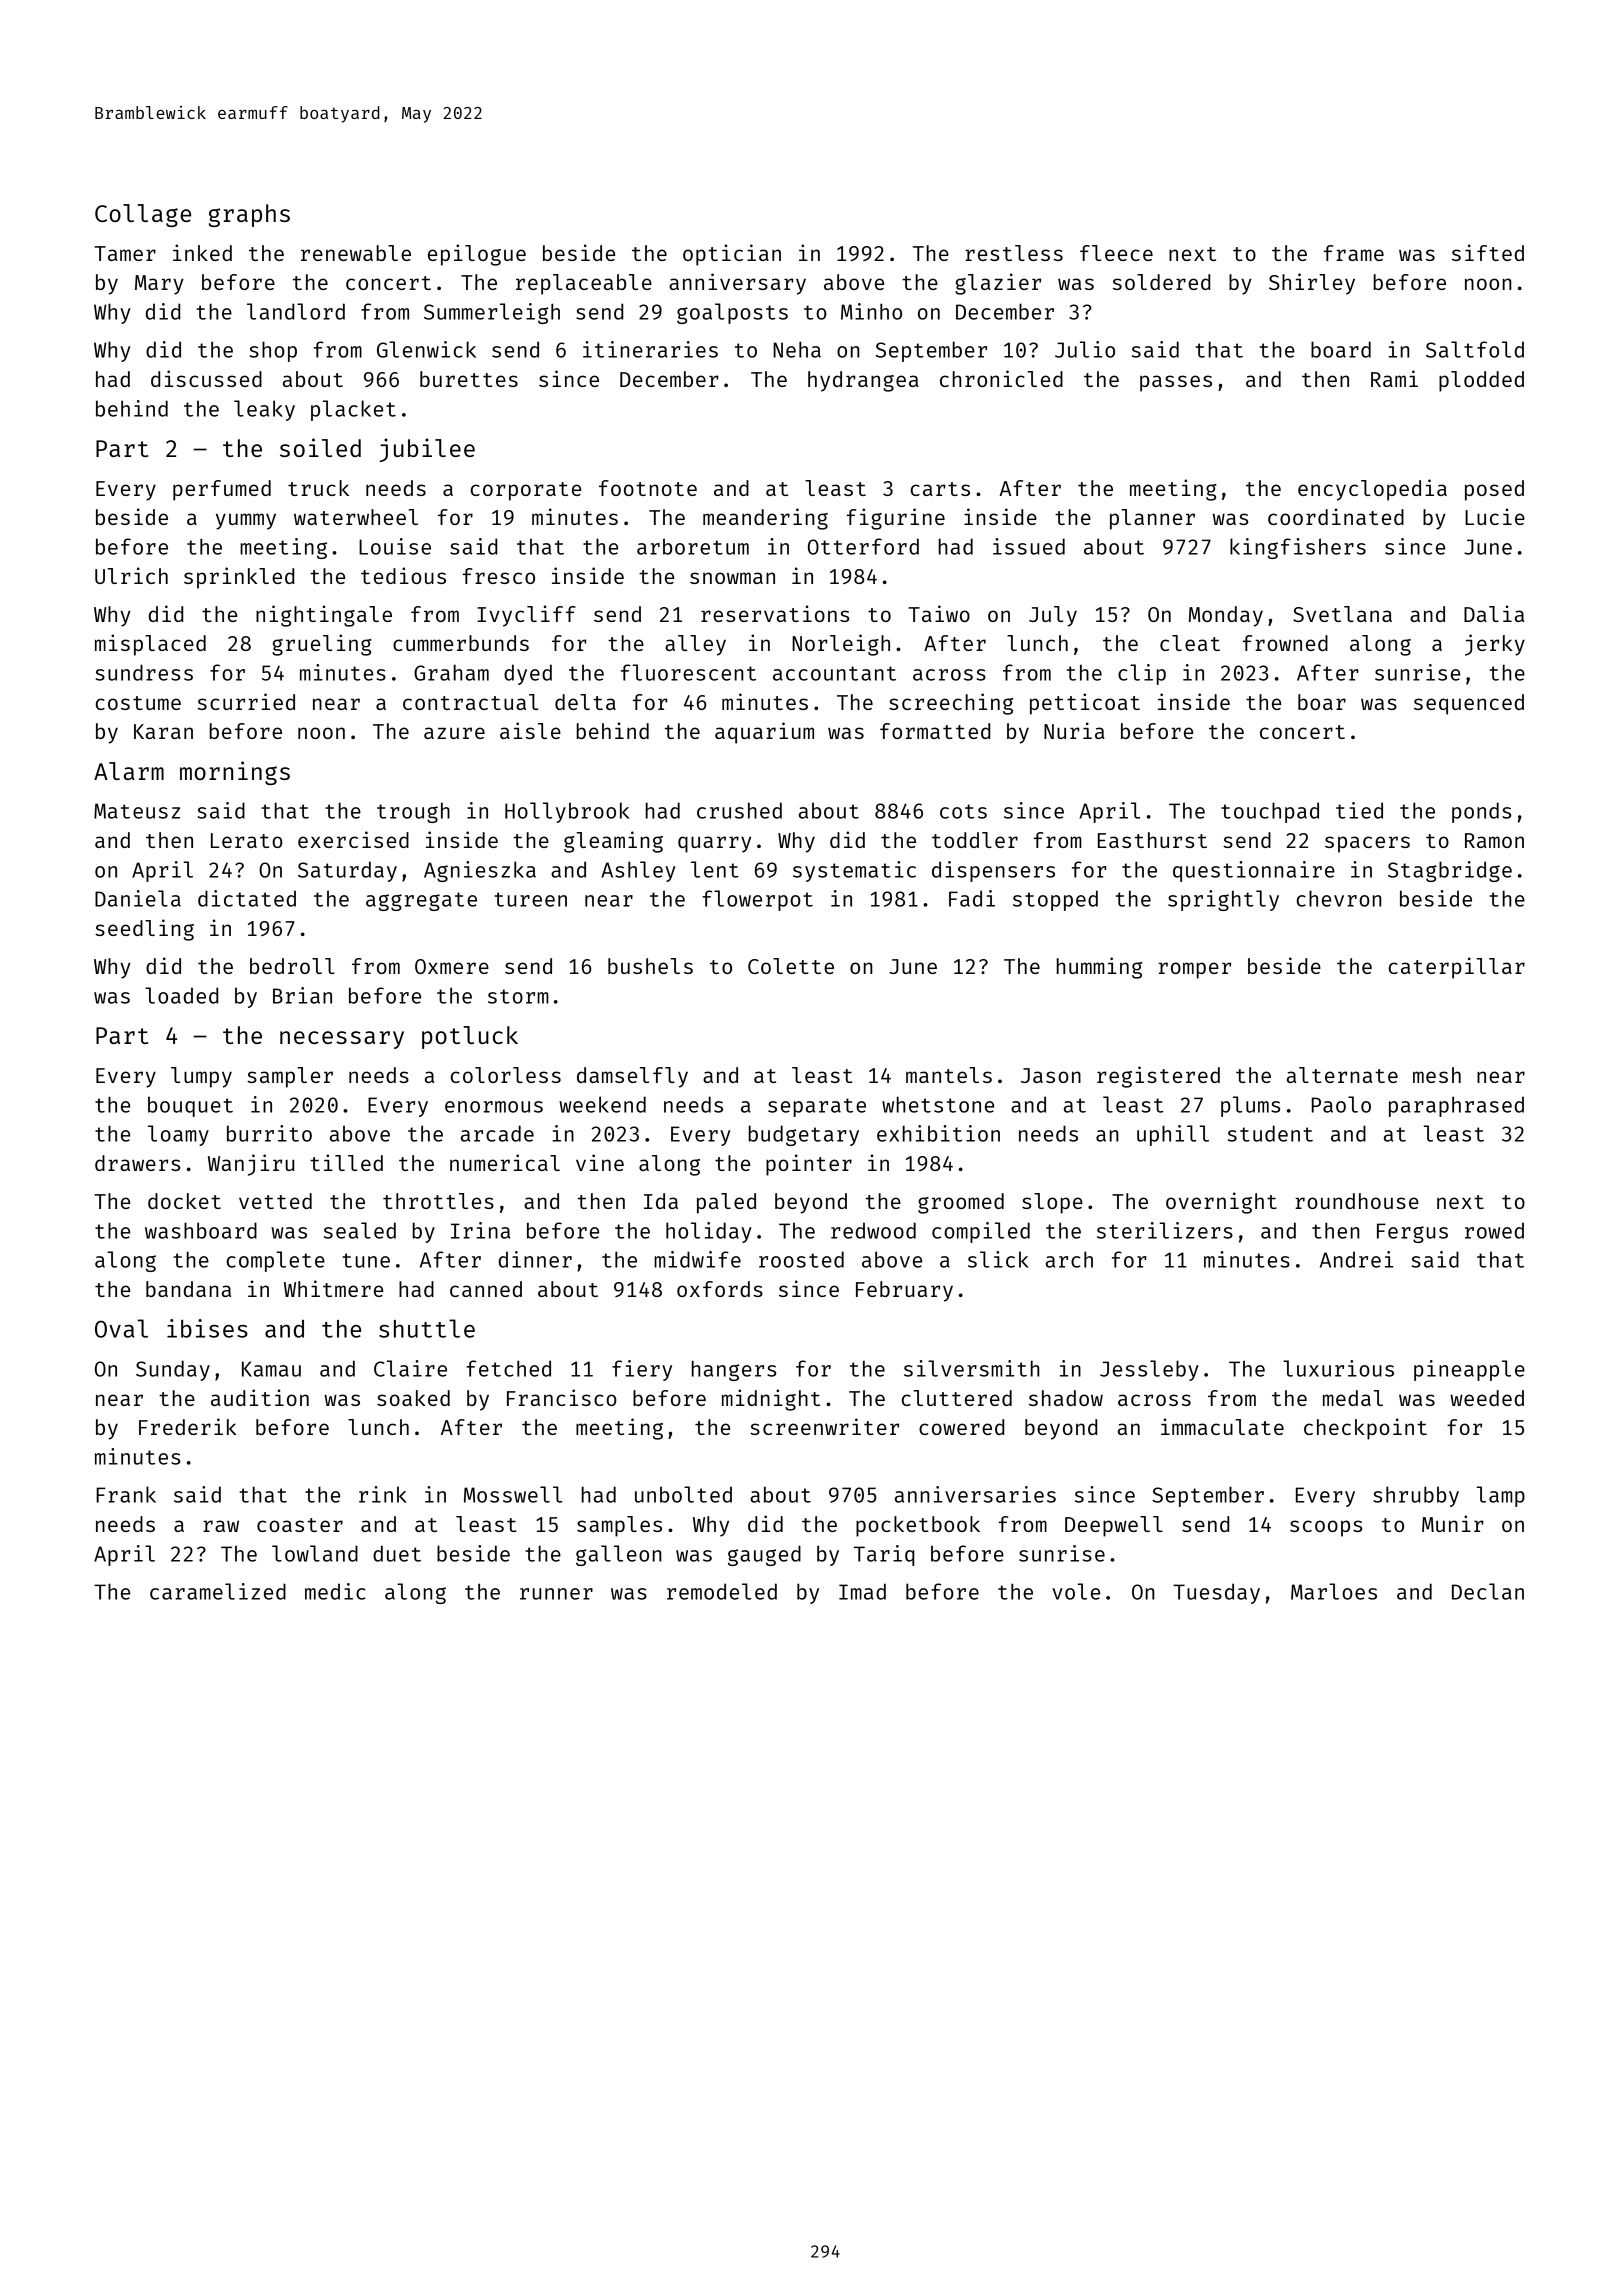 The height and width of the screenshot is (2292, 1620). I want to click on caramelized, so click(218, 1591).
